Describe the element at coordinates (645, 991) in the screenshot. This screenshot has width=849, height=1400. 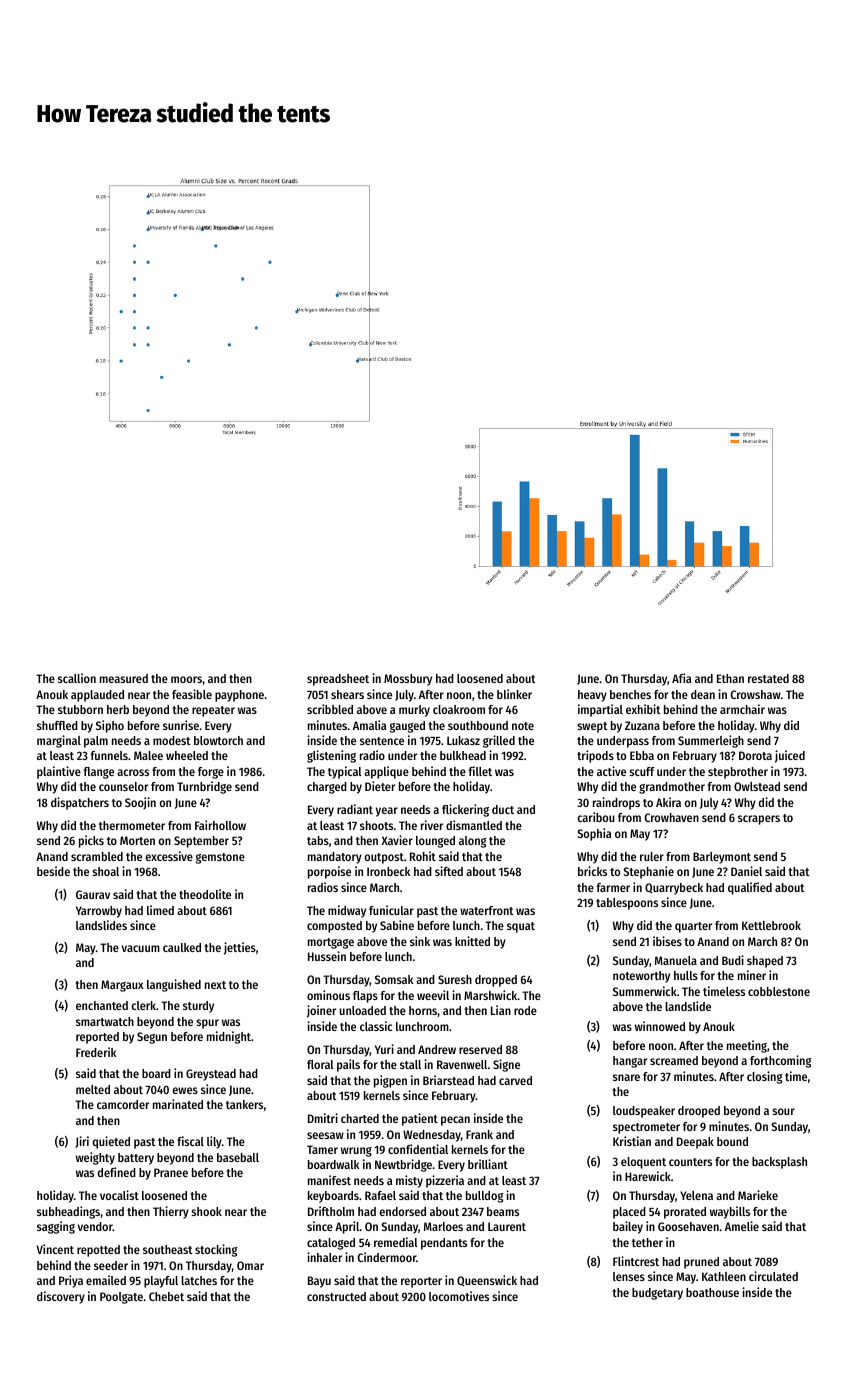
I see `Summerwick` at that location.
